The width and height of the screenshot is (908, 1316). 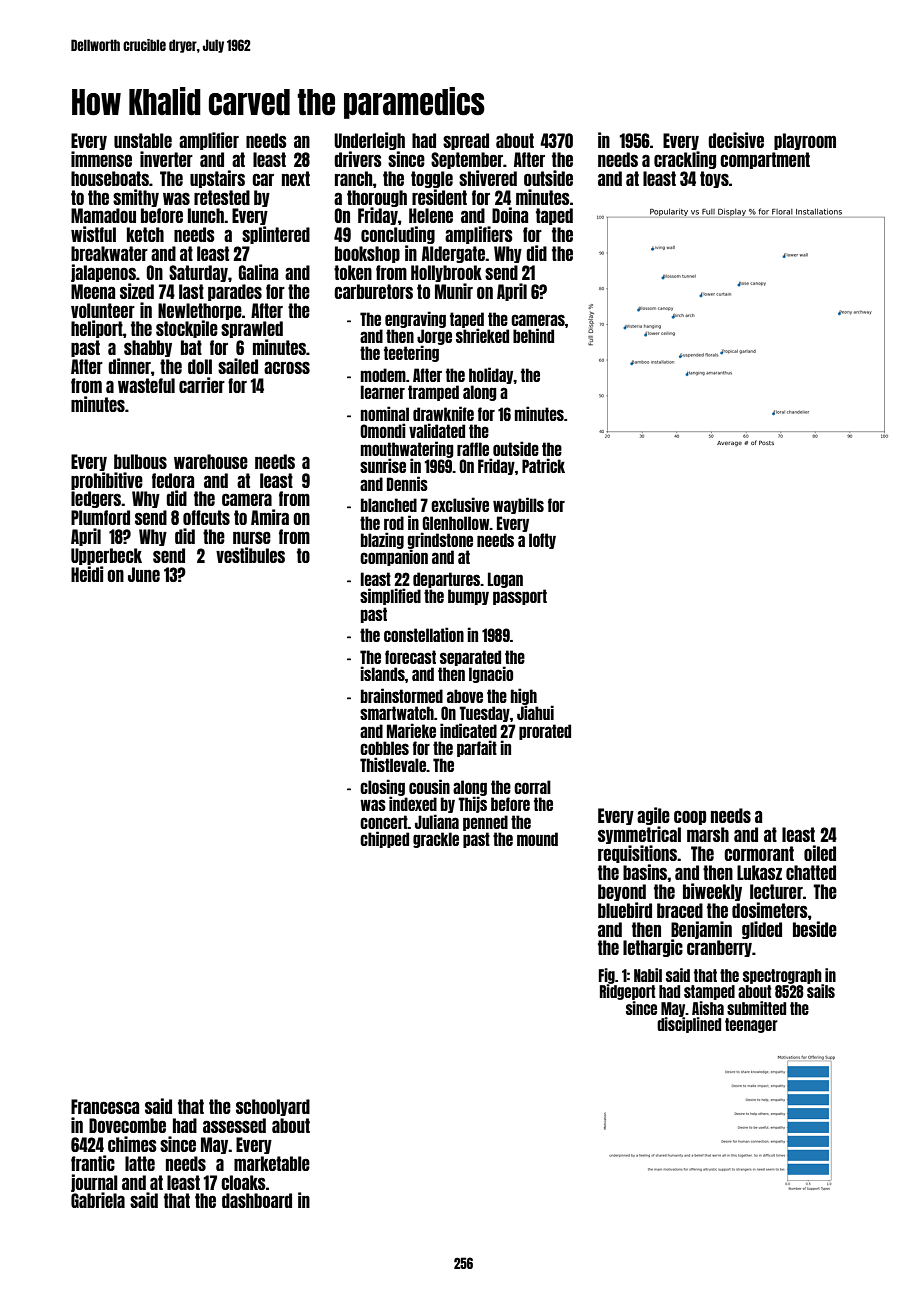 I want to click on Underleigh, so click(x=369, y=141).
